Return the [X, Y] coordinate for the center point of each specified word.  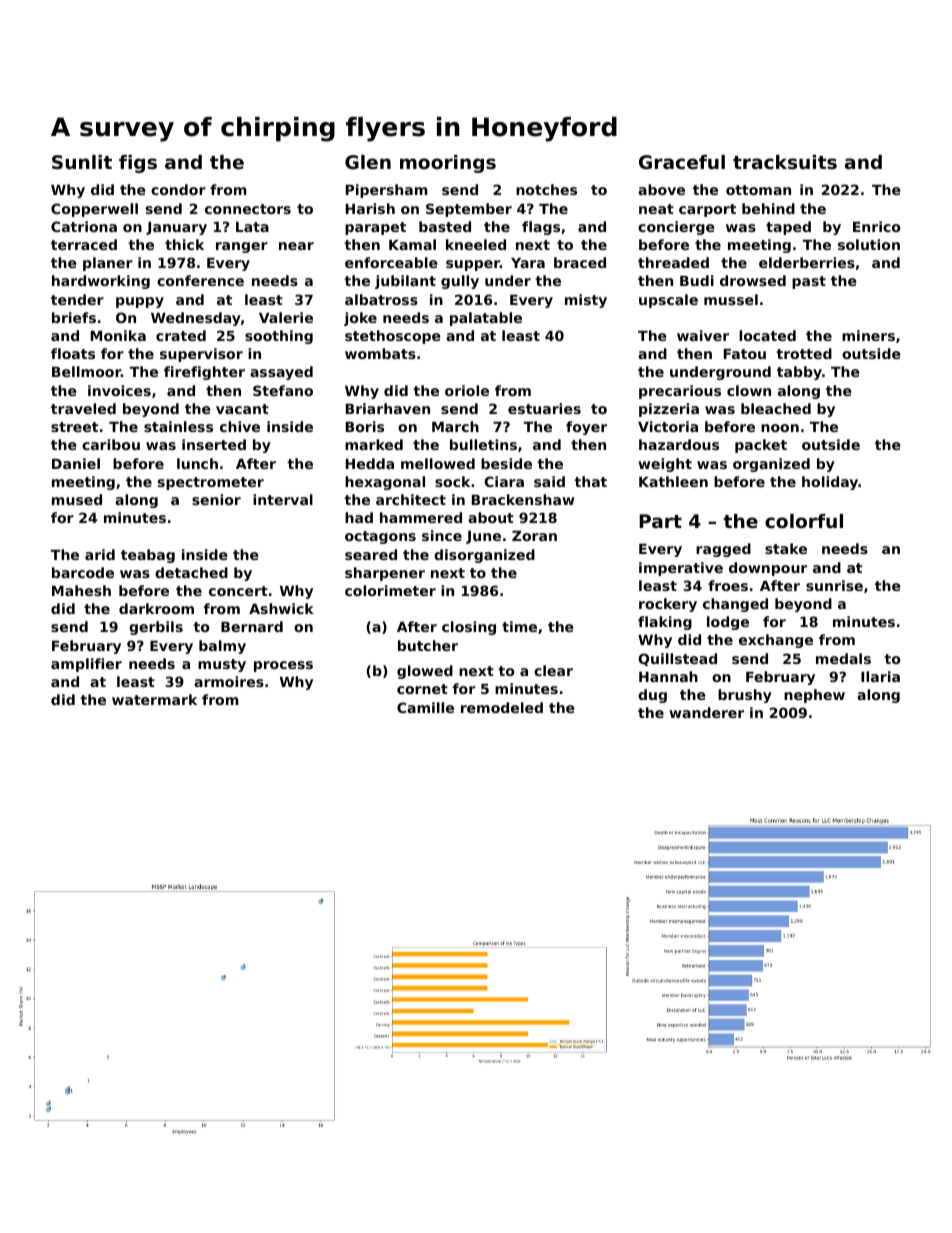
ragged [723, 550]
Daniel [76, 463]
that [590, 481]
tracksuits [785, 162]
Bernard [252, 626]
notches [546, 189]
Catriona [84, 226]
